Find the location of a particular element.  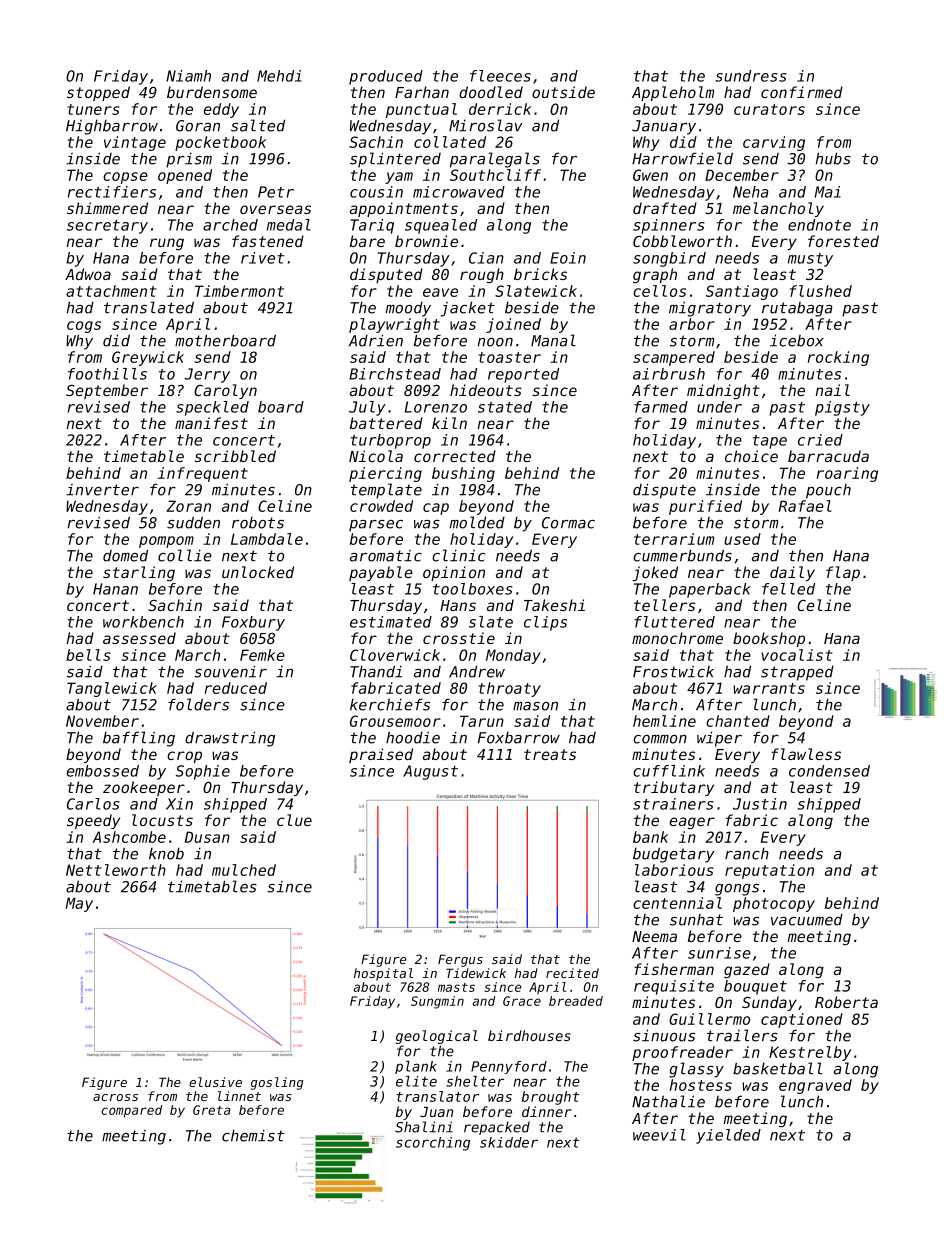

Gwen is located at coordinates (650, 175).
